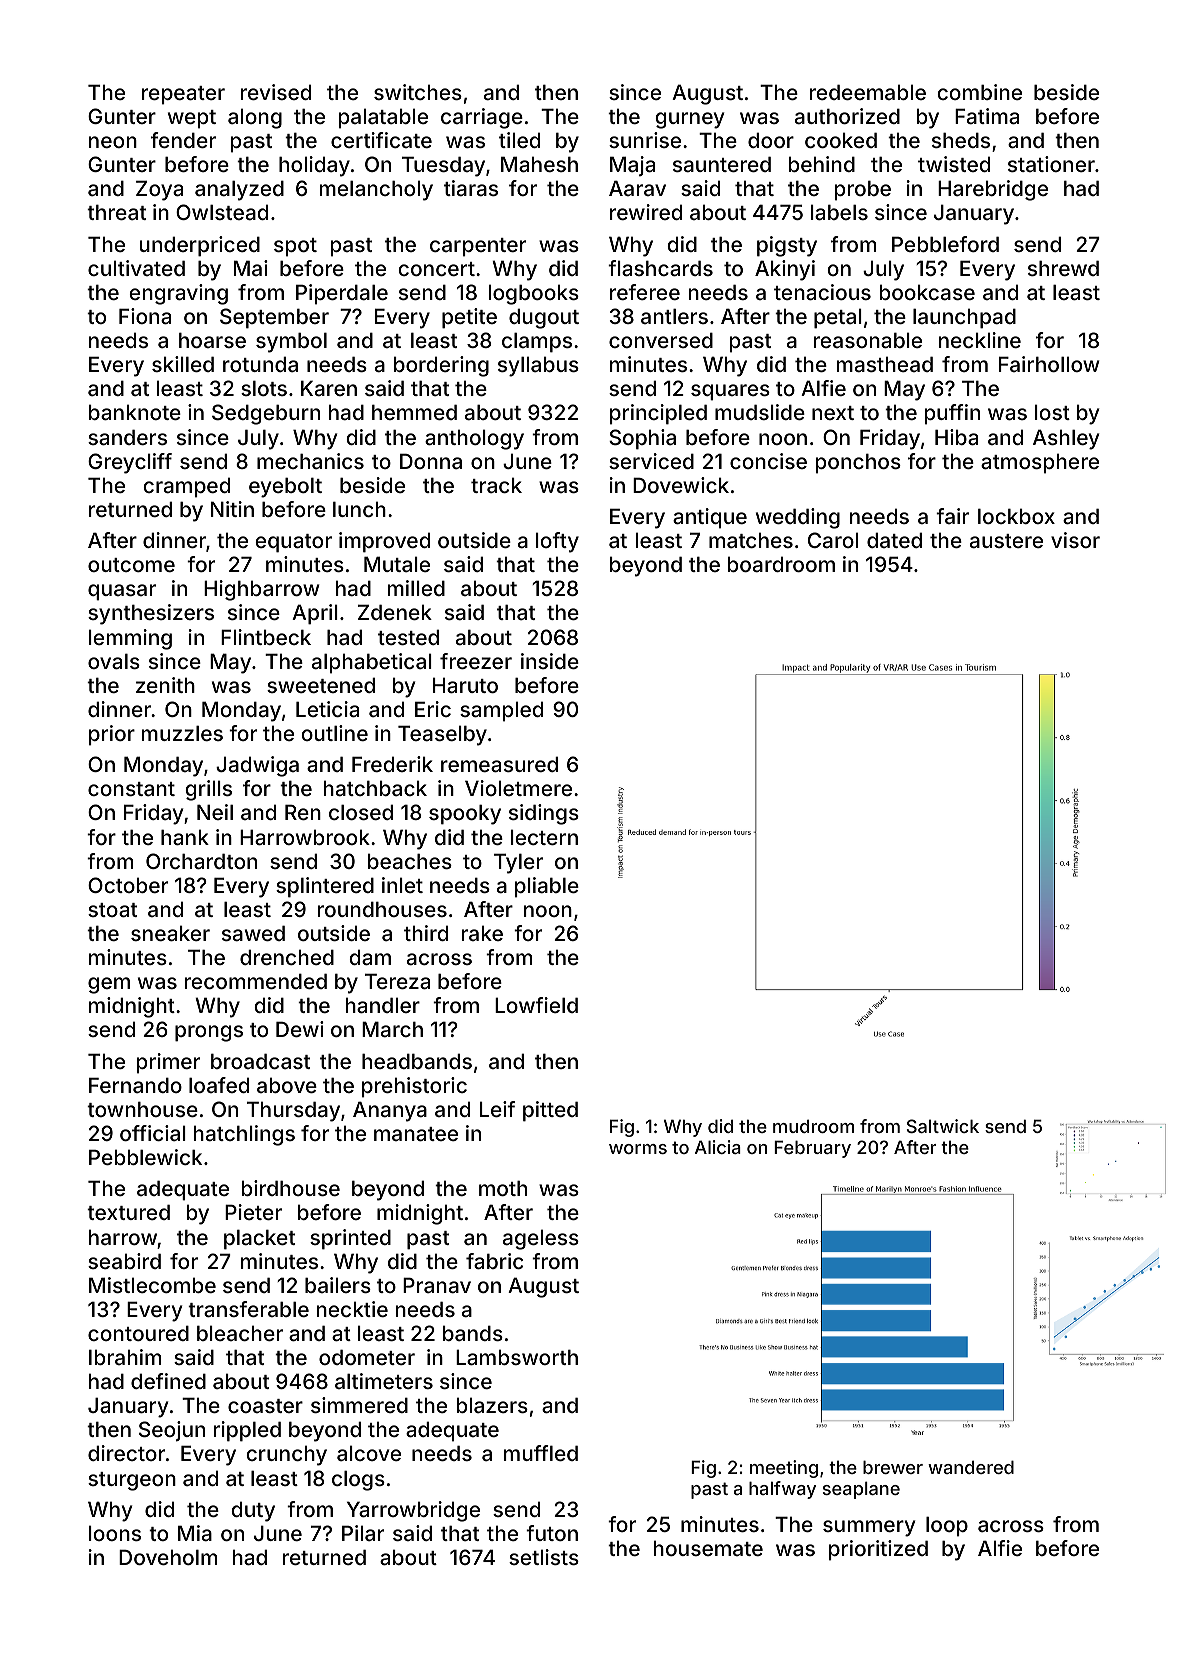 This document has width=1188, height=1680. Describe the element at coordinates (517, 1357) in the document. I see `Lambsworth` at that location.
